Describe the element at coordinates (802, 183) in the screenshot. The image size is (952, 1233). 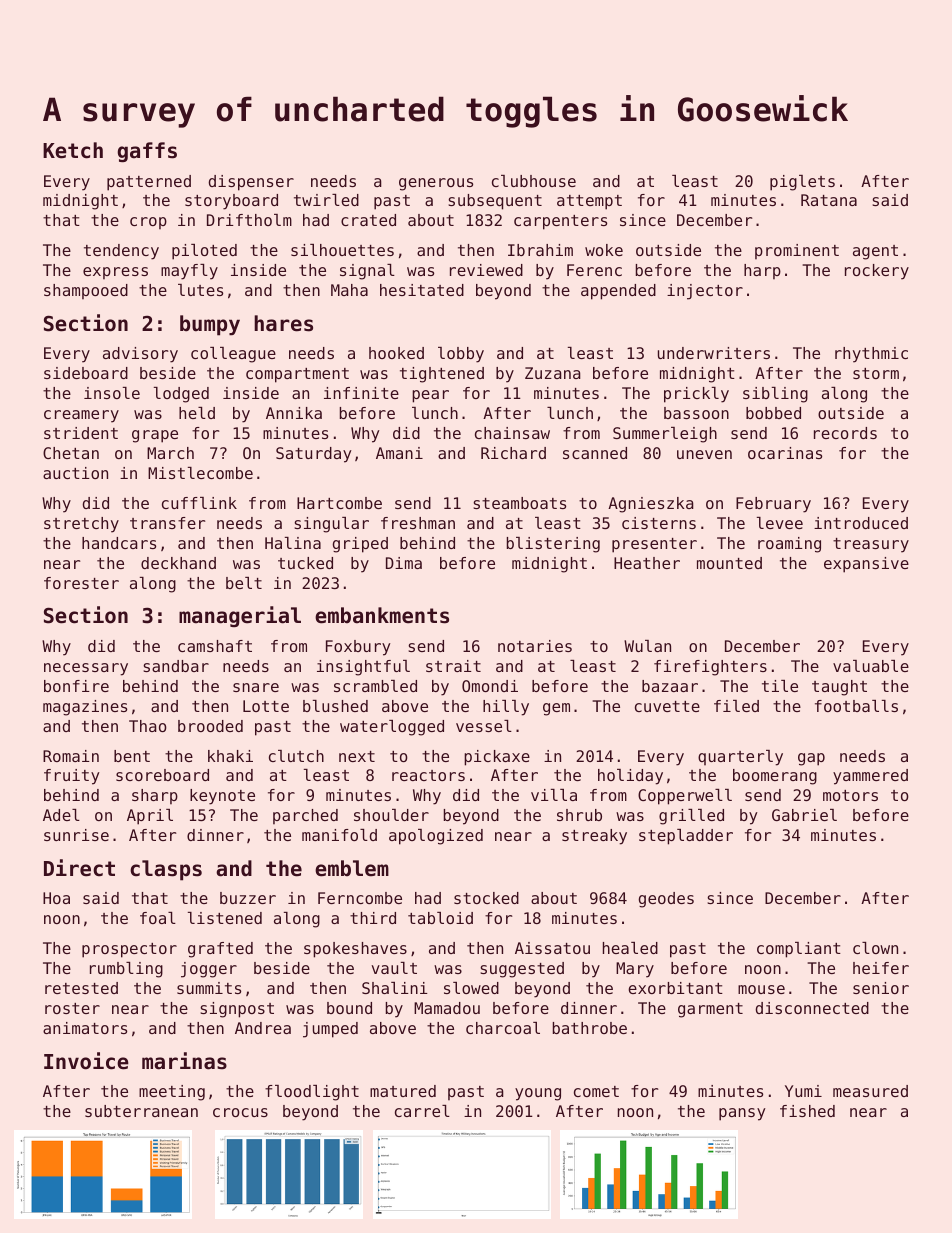
I see `piglets` at that location.
